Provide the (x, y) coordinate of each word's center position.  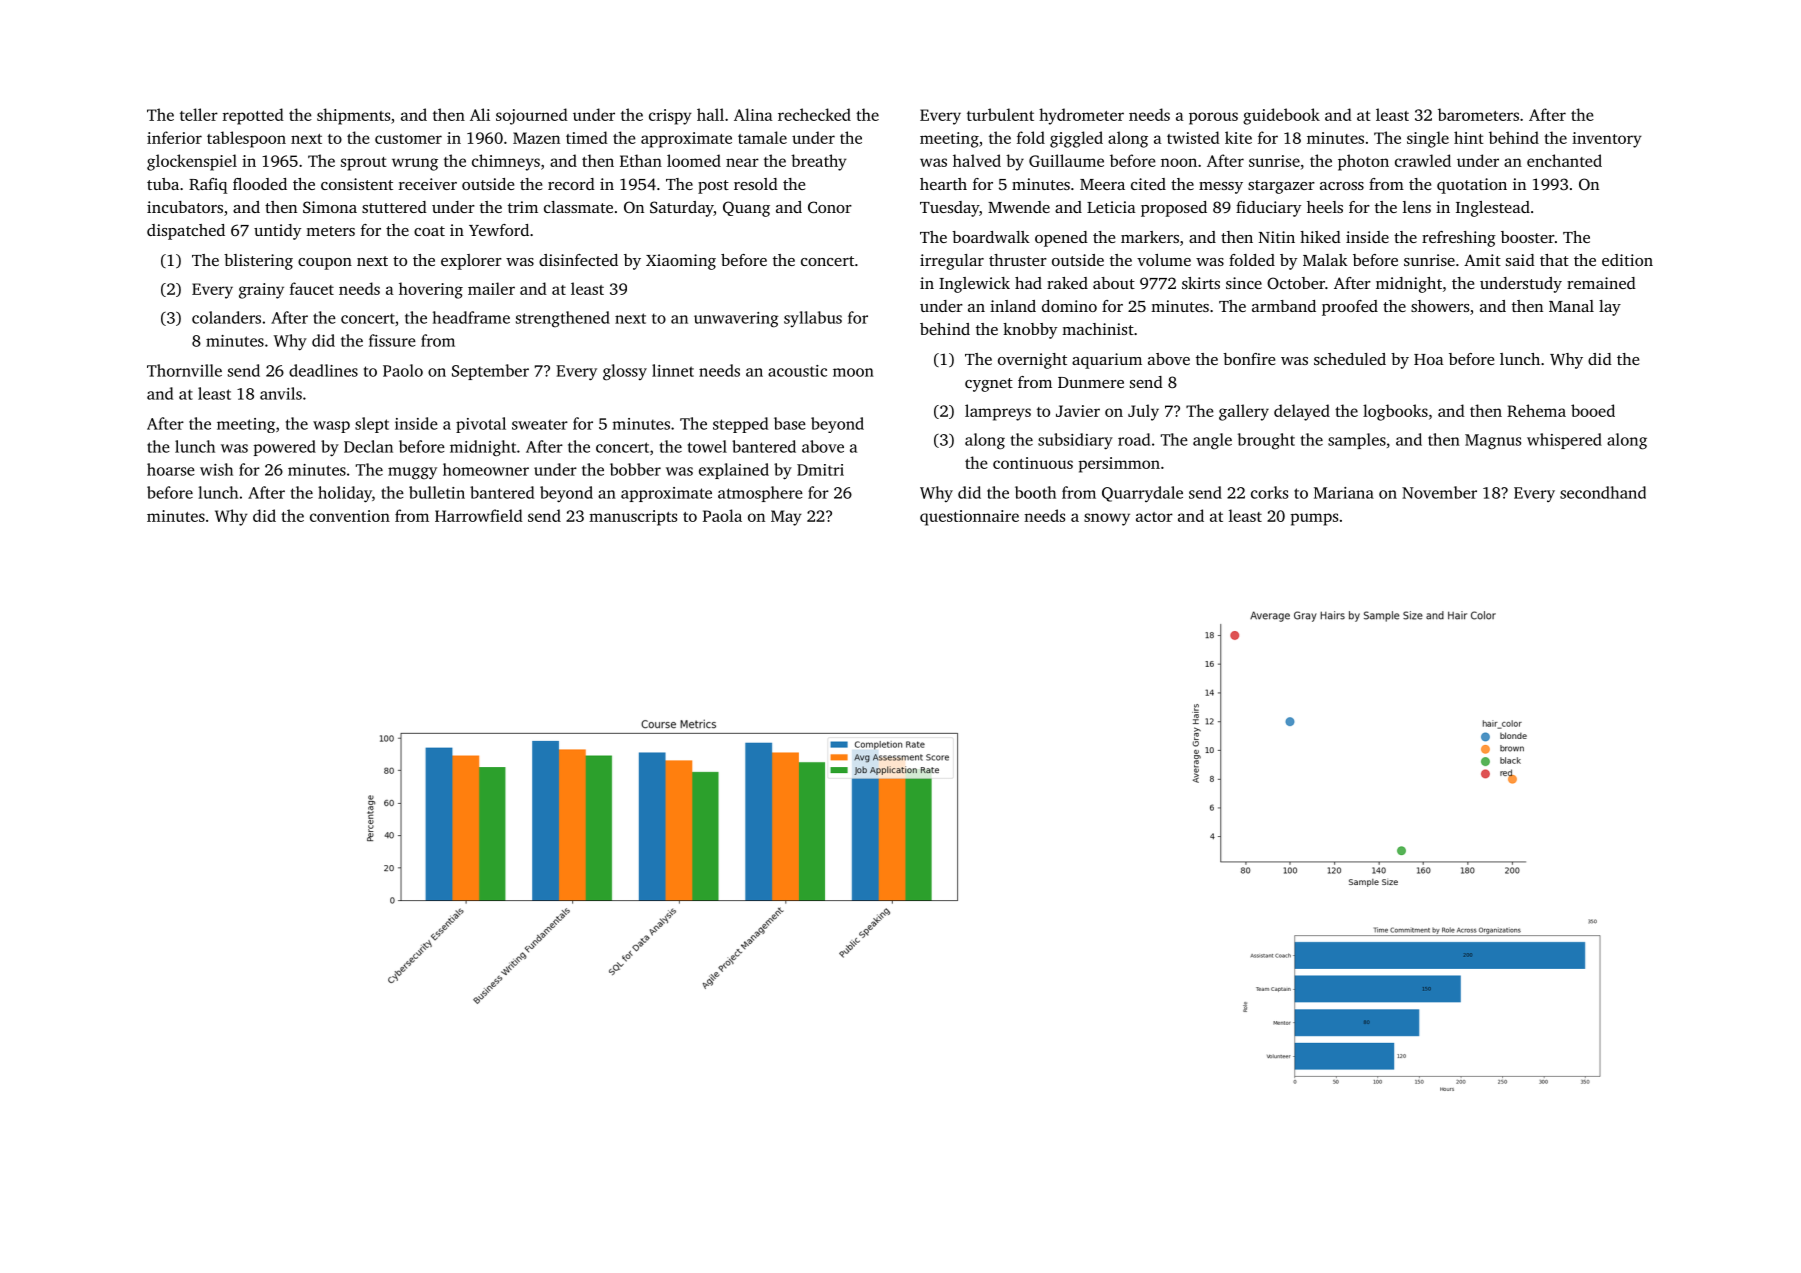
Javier (1078, 411)
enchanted (1564, 160)
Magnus (1493, 442)
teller (199, 114)
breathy (819, 162)
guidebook (1281, 116)
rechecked (814, 114)
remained (1601, 283)
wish (216, 469)
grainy (261, 291)
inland (1013, 306)
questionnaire (969, 518)
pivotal (481, 425)
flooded (260, 184)
